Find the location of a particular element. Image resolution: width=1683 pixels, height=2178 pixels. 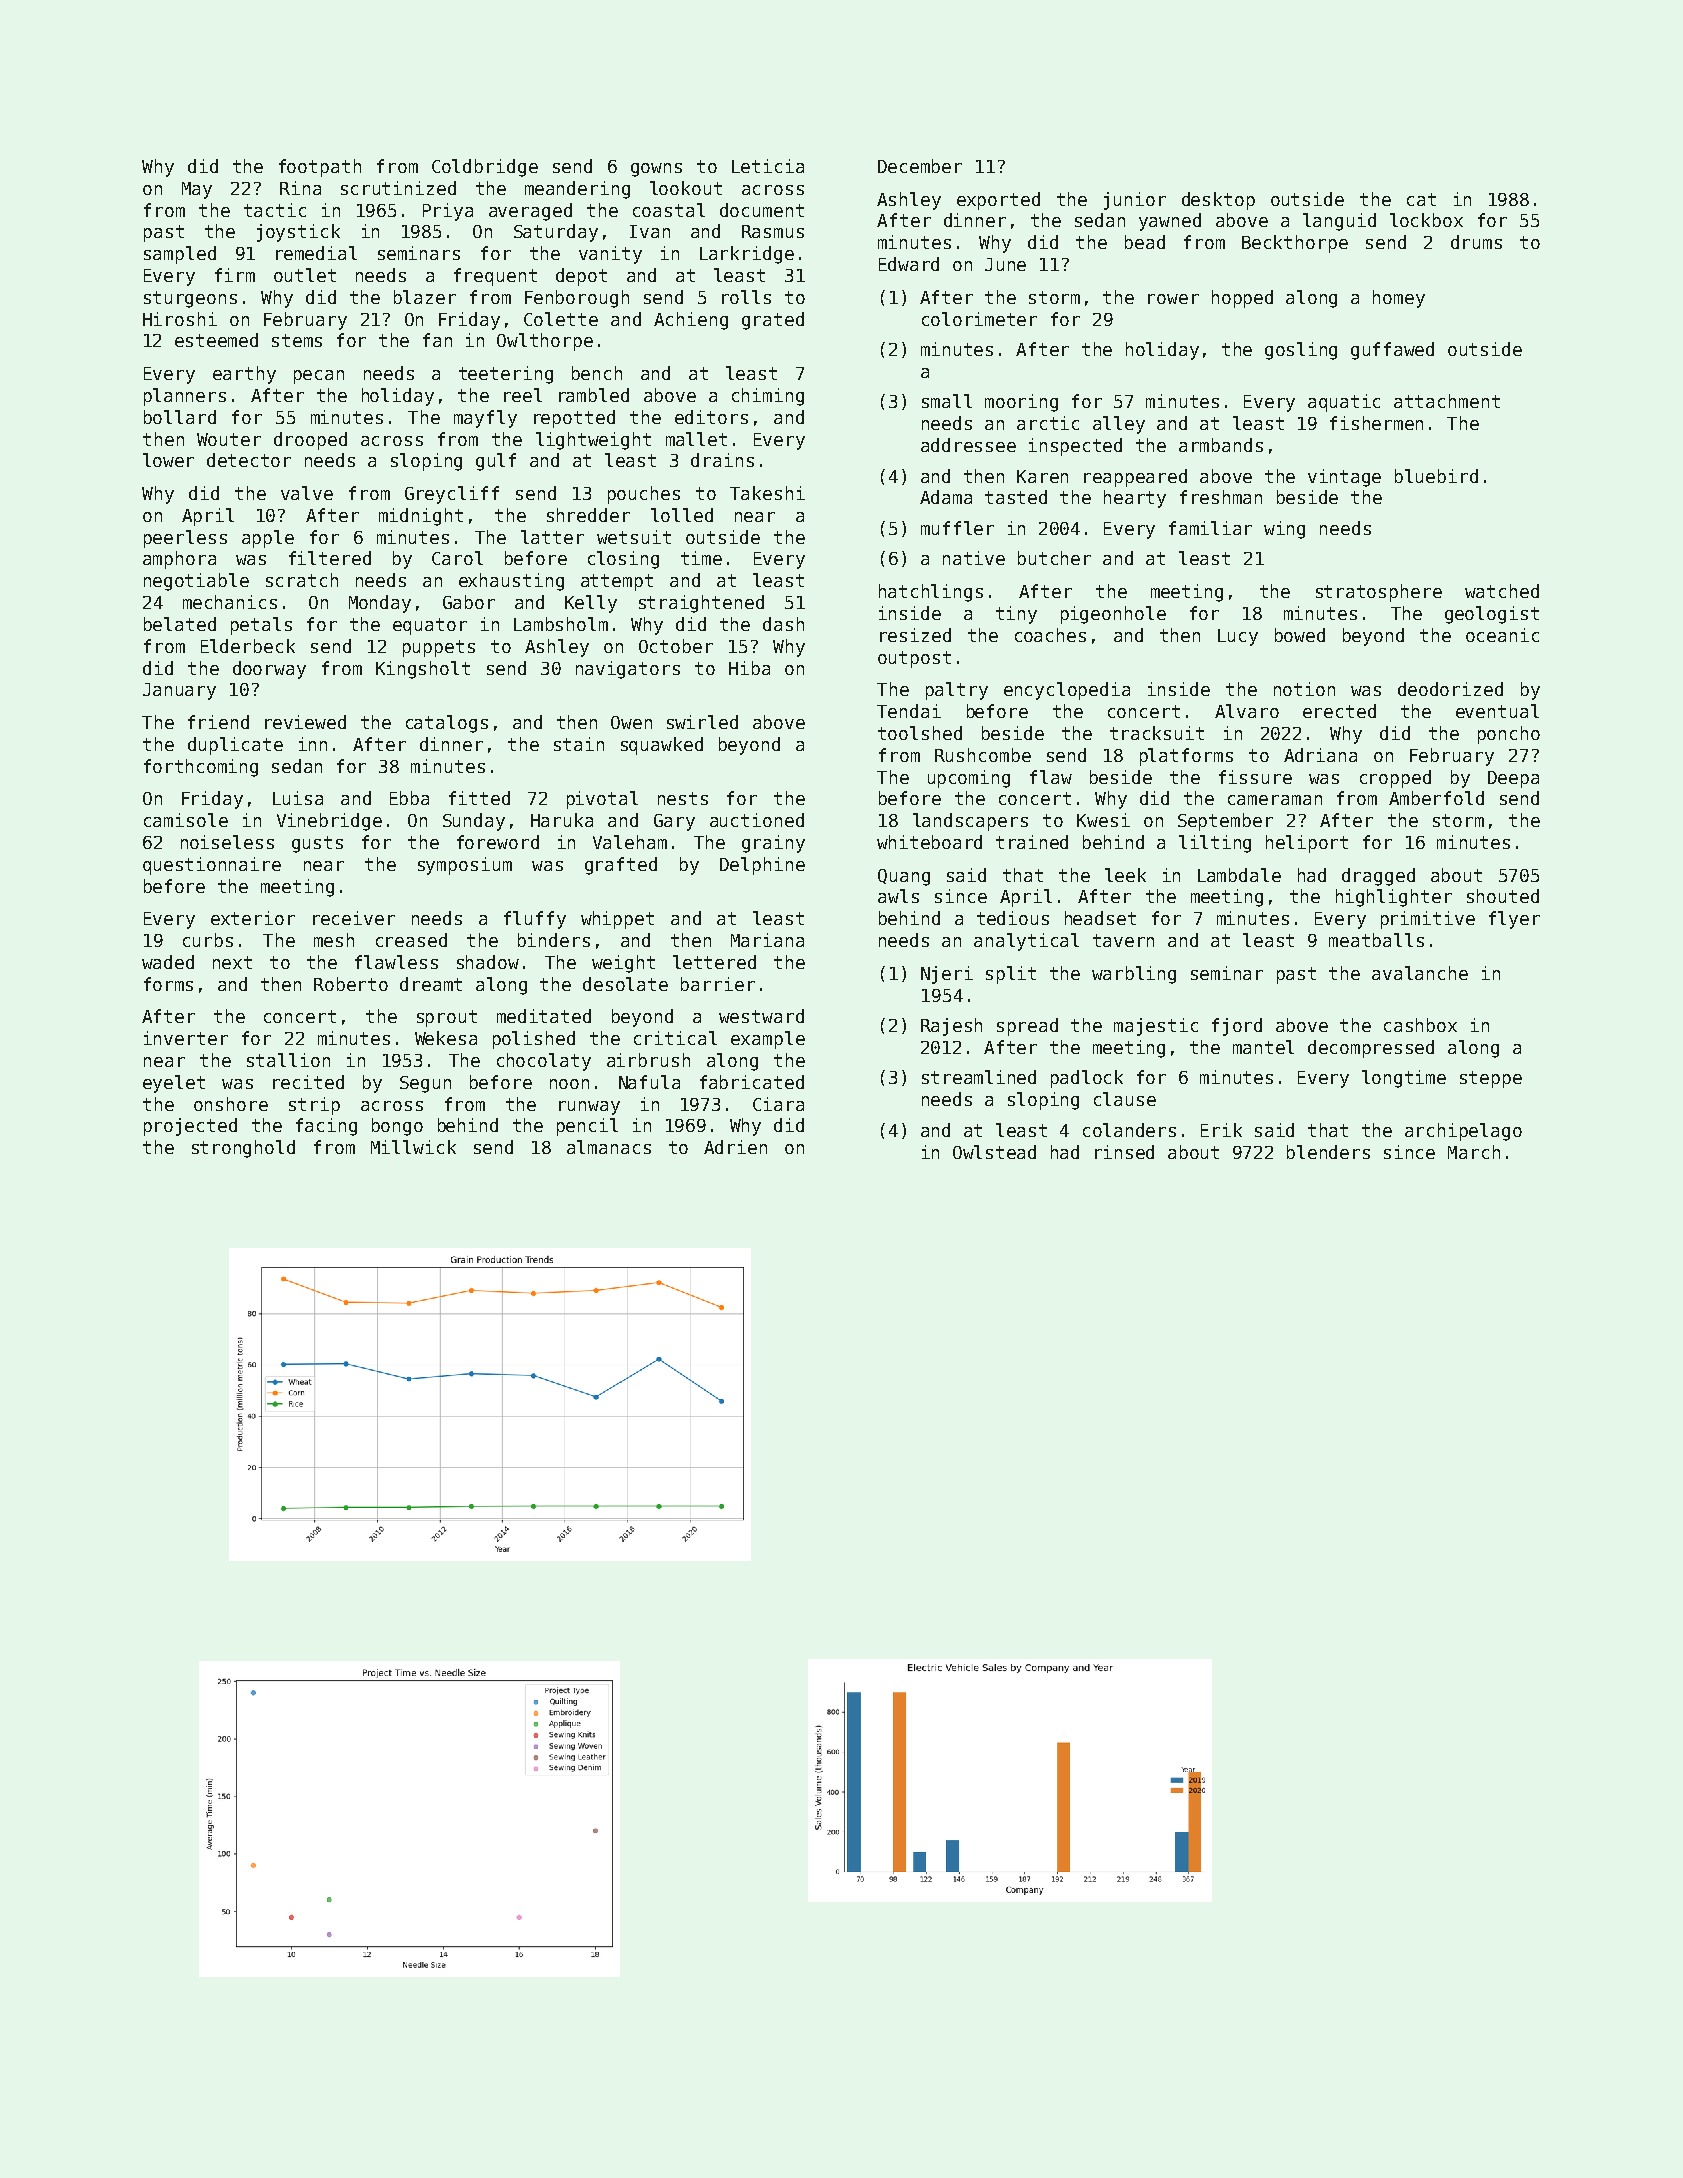

hatchlings is located at coordinates (931, 593).
